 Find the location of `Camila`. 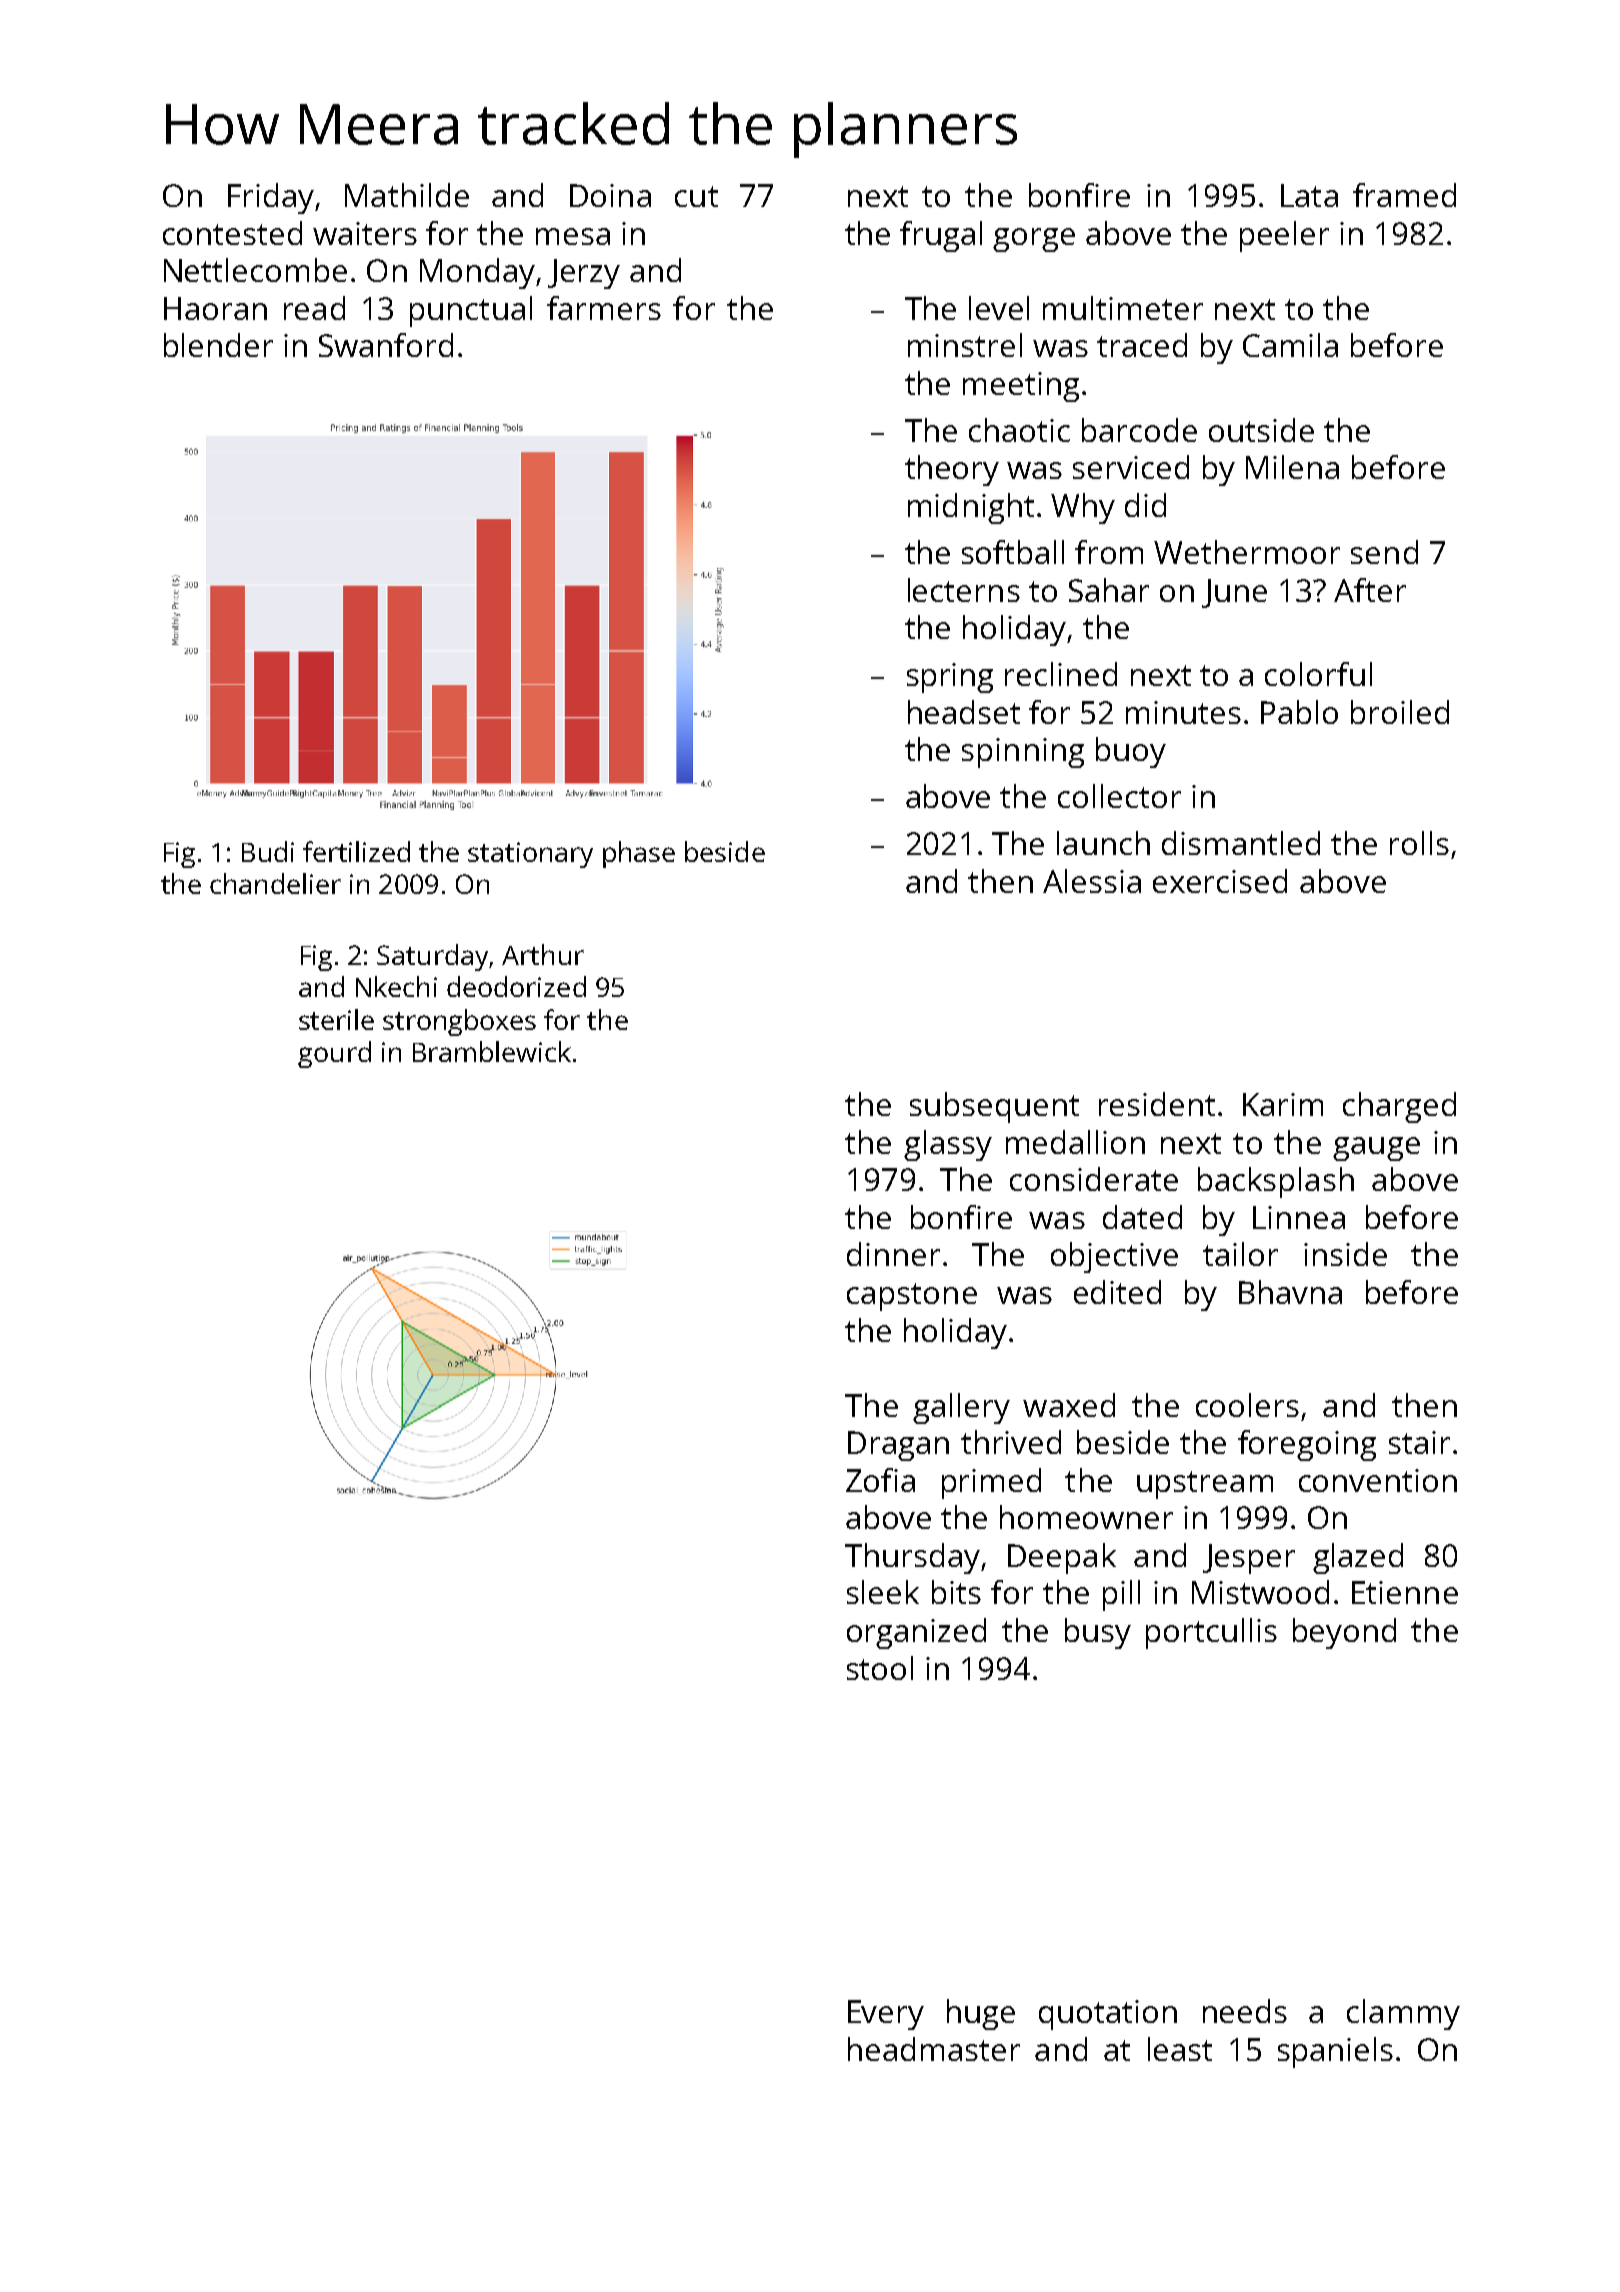

Camila is located at coordinates (1290, 345).
